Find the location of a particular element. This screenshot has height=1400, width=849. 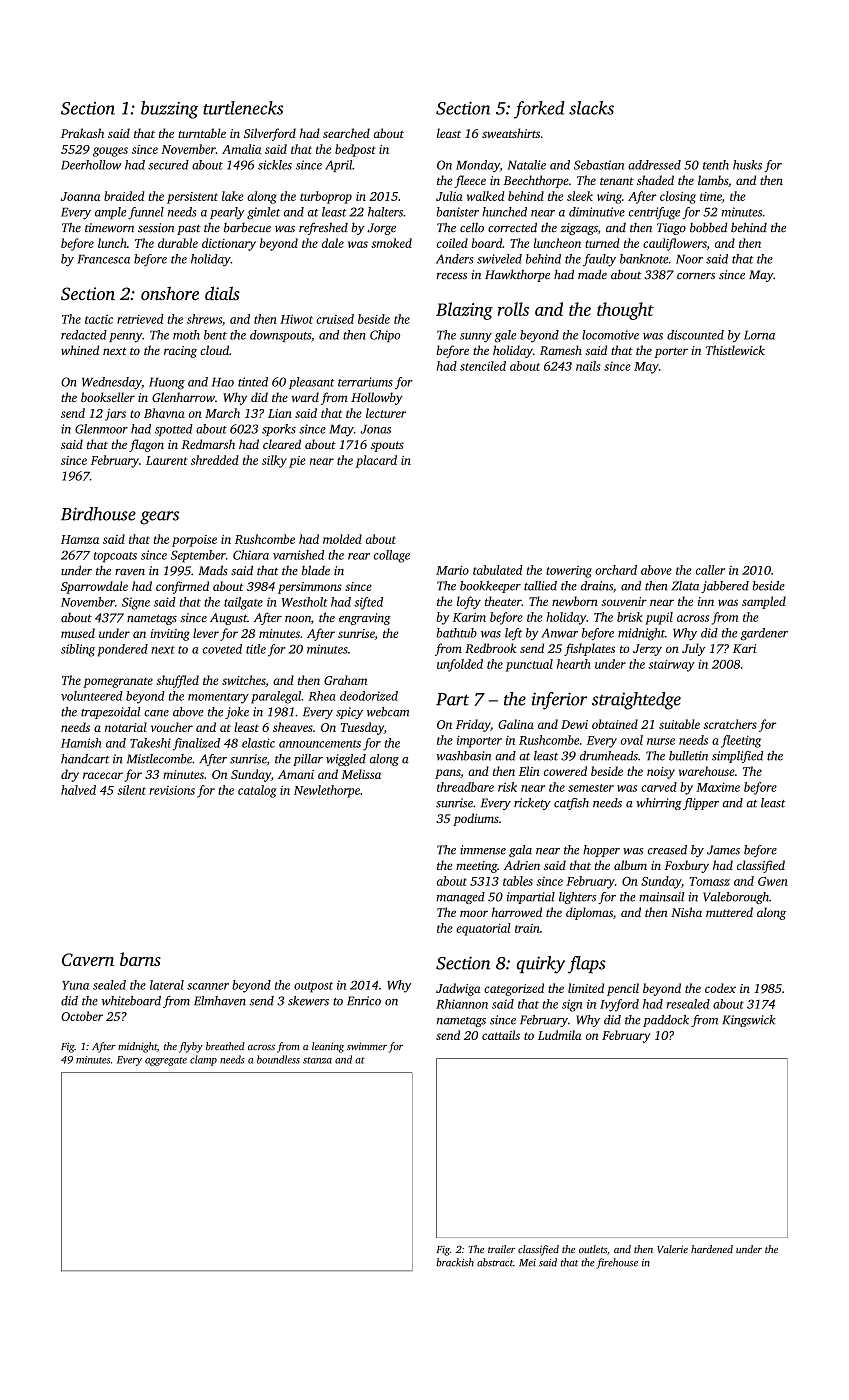

revisions is located at coordinates (172, 790).
